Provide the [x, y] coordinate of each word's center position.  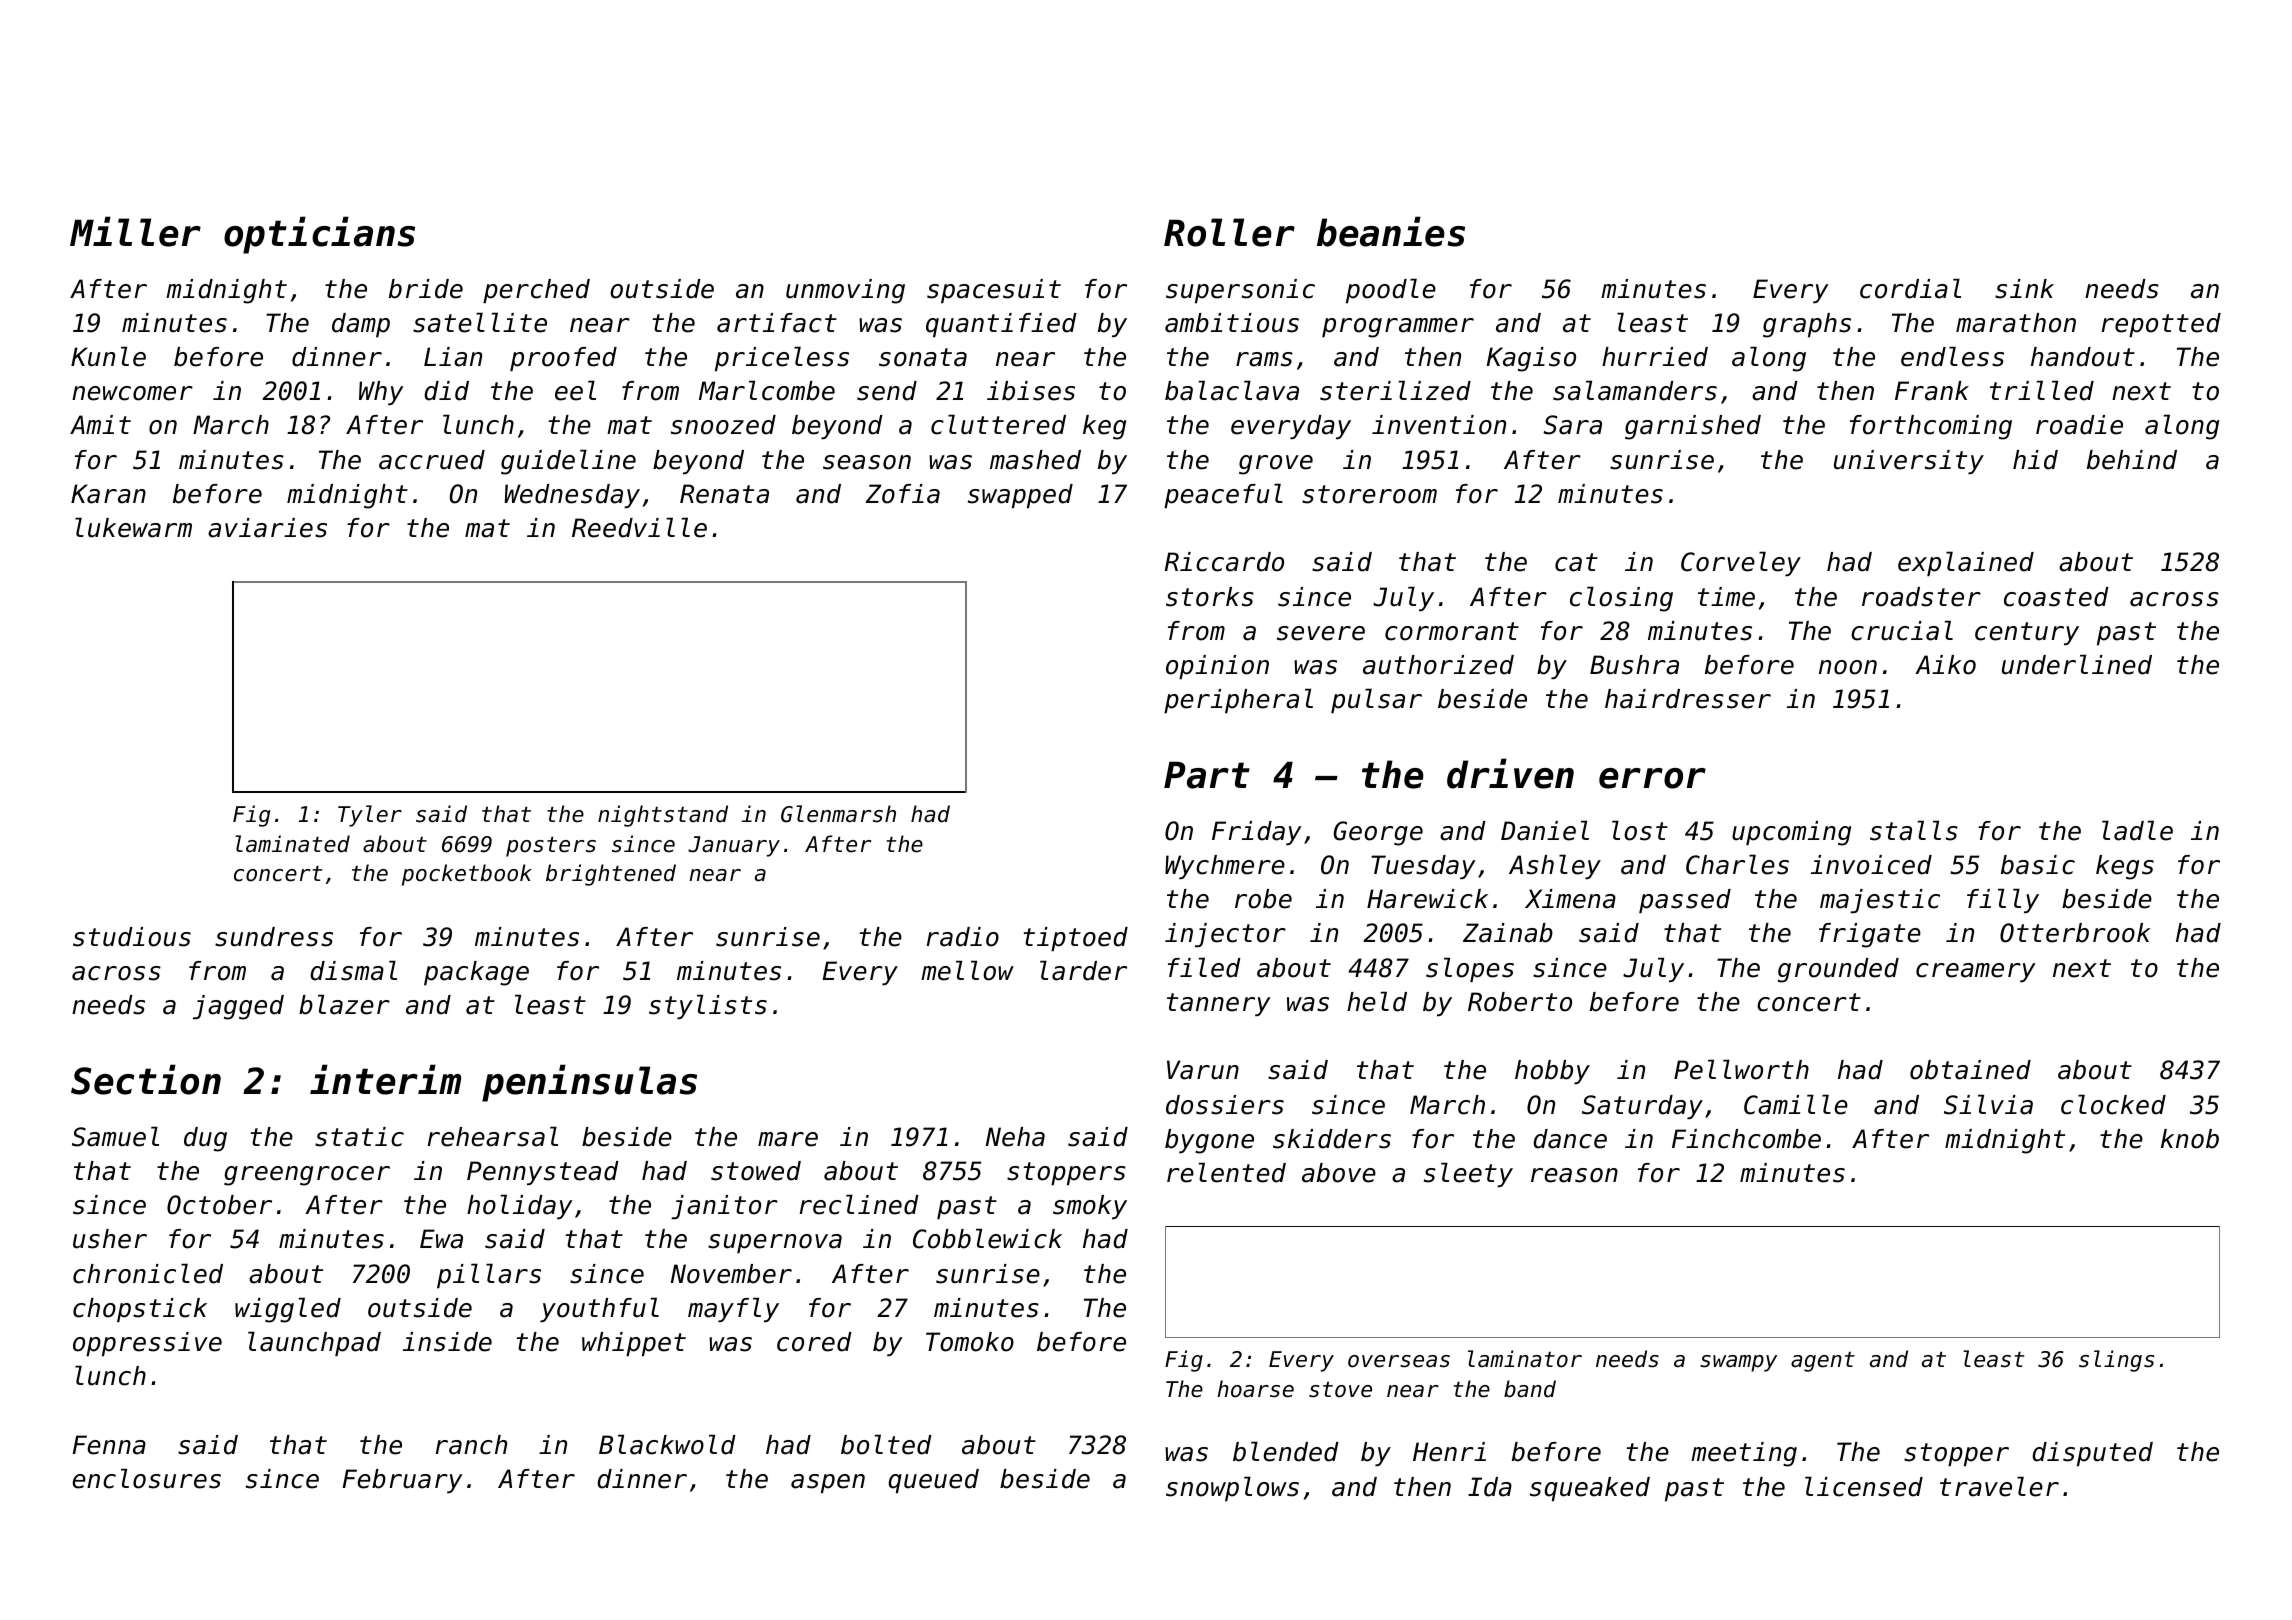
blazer [344, 1004]
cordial [1910, 288]
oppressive [147, 1344]
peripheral [1238, 700]
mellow [967, 970]
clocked [2113, 1104]
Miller [135, 231]
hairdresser [1688, 699]
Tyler [370, 816]
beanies [1391, 231]
